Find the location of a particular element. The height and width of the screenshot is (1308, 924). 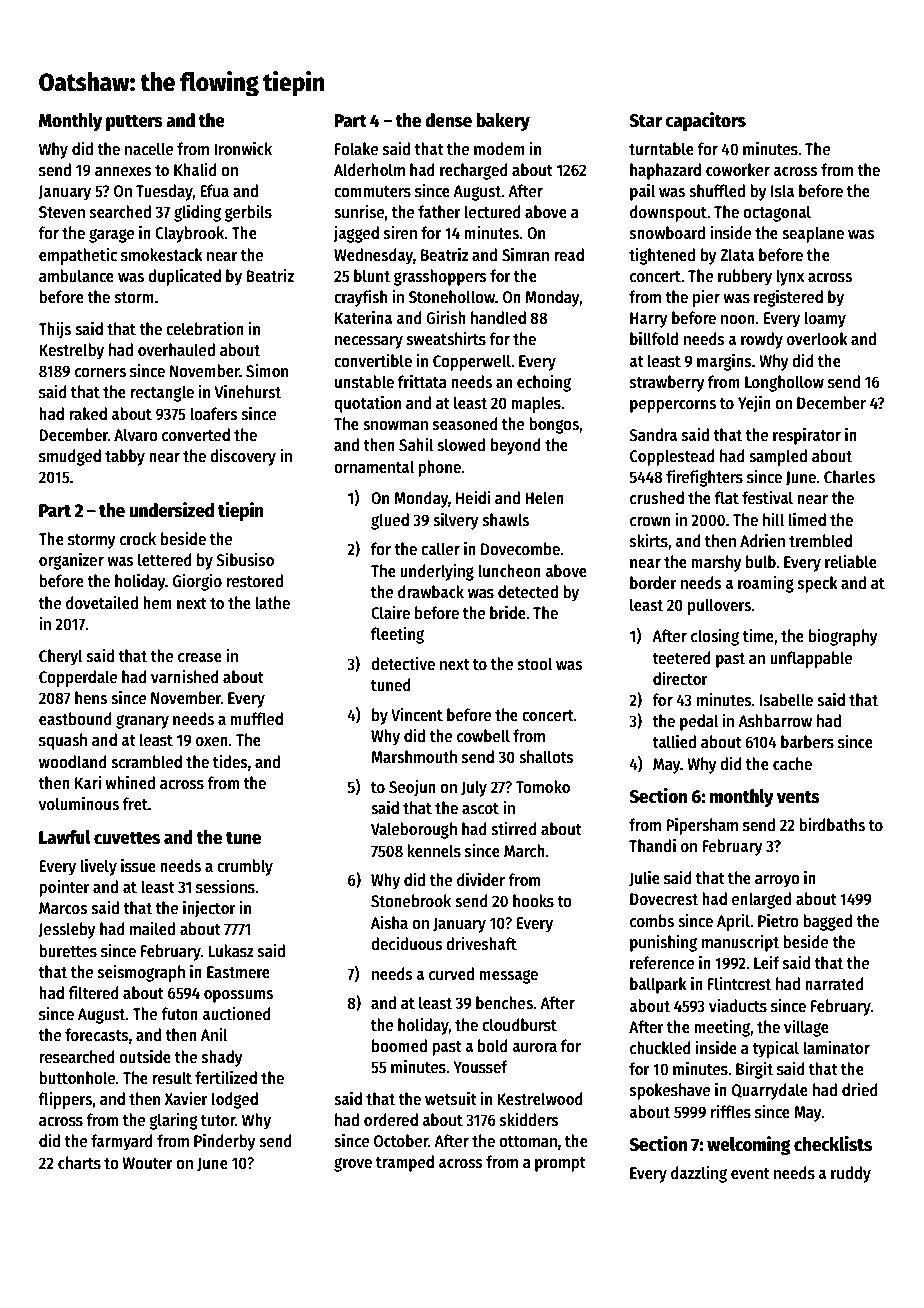

divider is located at coordinates (481, 879).
